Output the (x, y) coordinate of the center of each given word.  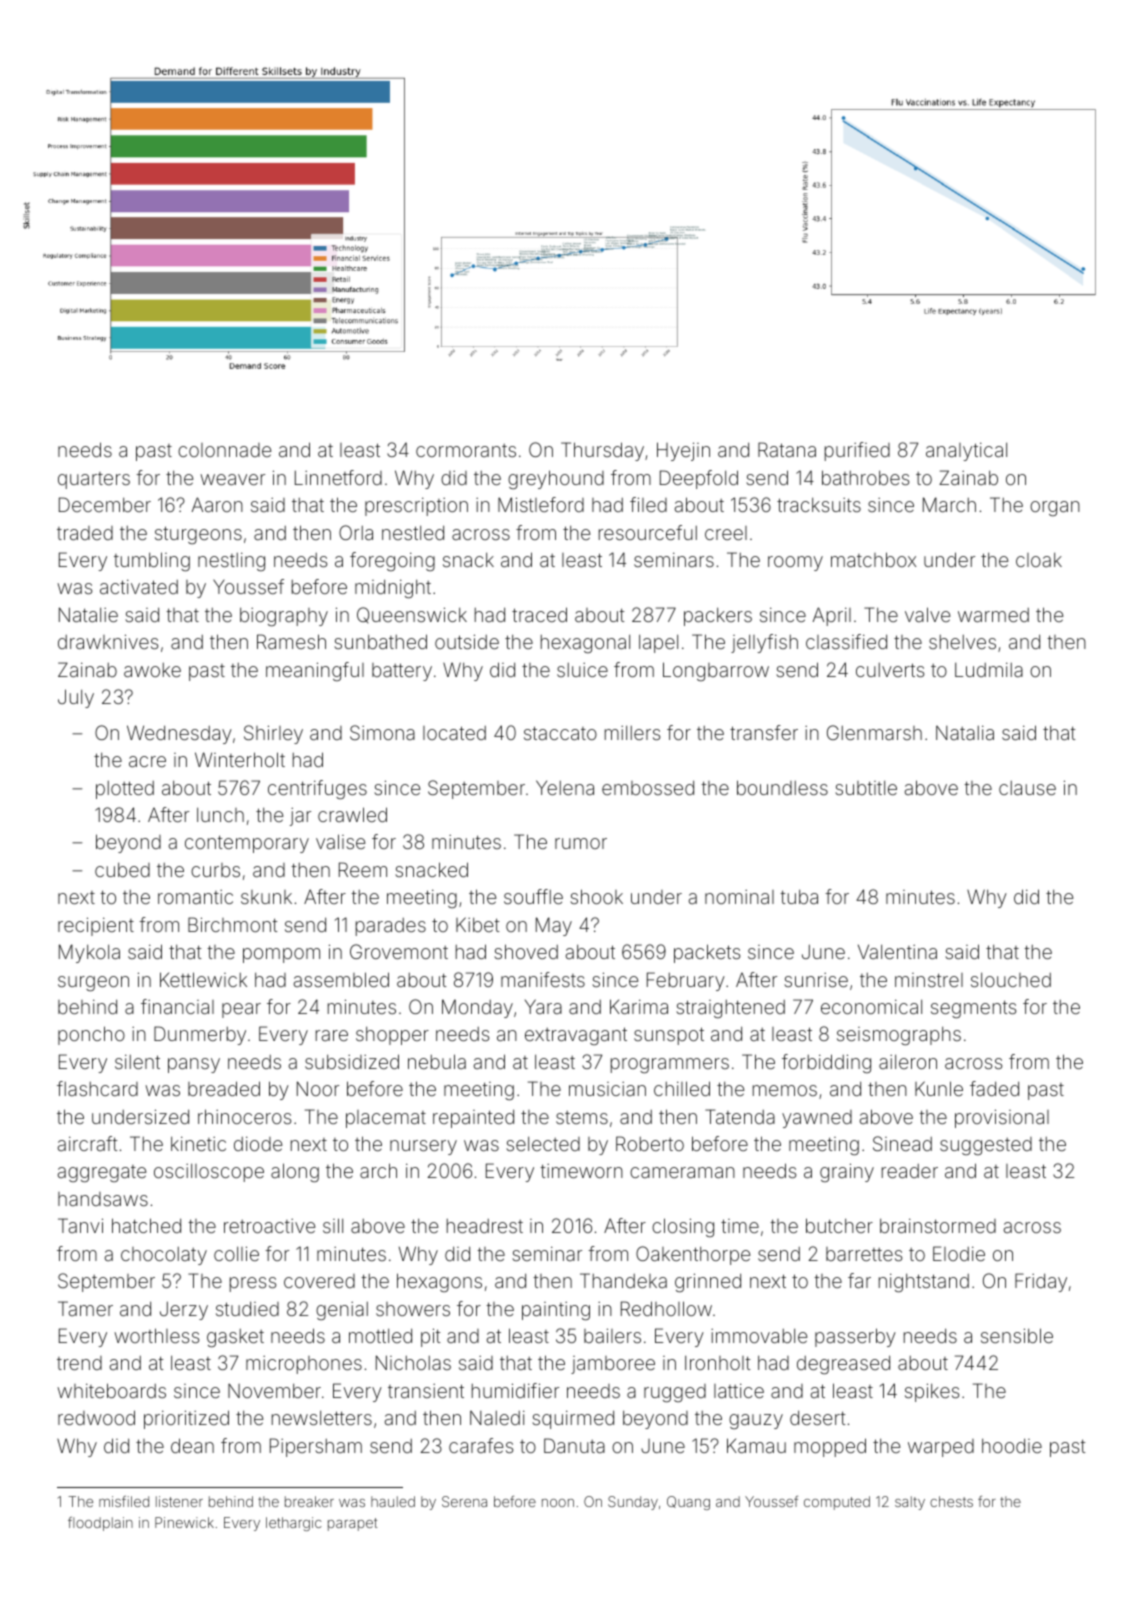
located (454, 733)
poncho (91, 1035)
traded (85, 533)
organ (1055, 508)
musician (607, 1089)
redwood (96, 1417)
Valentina (897, 952)
